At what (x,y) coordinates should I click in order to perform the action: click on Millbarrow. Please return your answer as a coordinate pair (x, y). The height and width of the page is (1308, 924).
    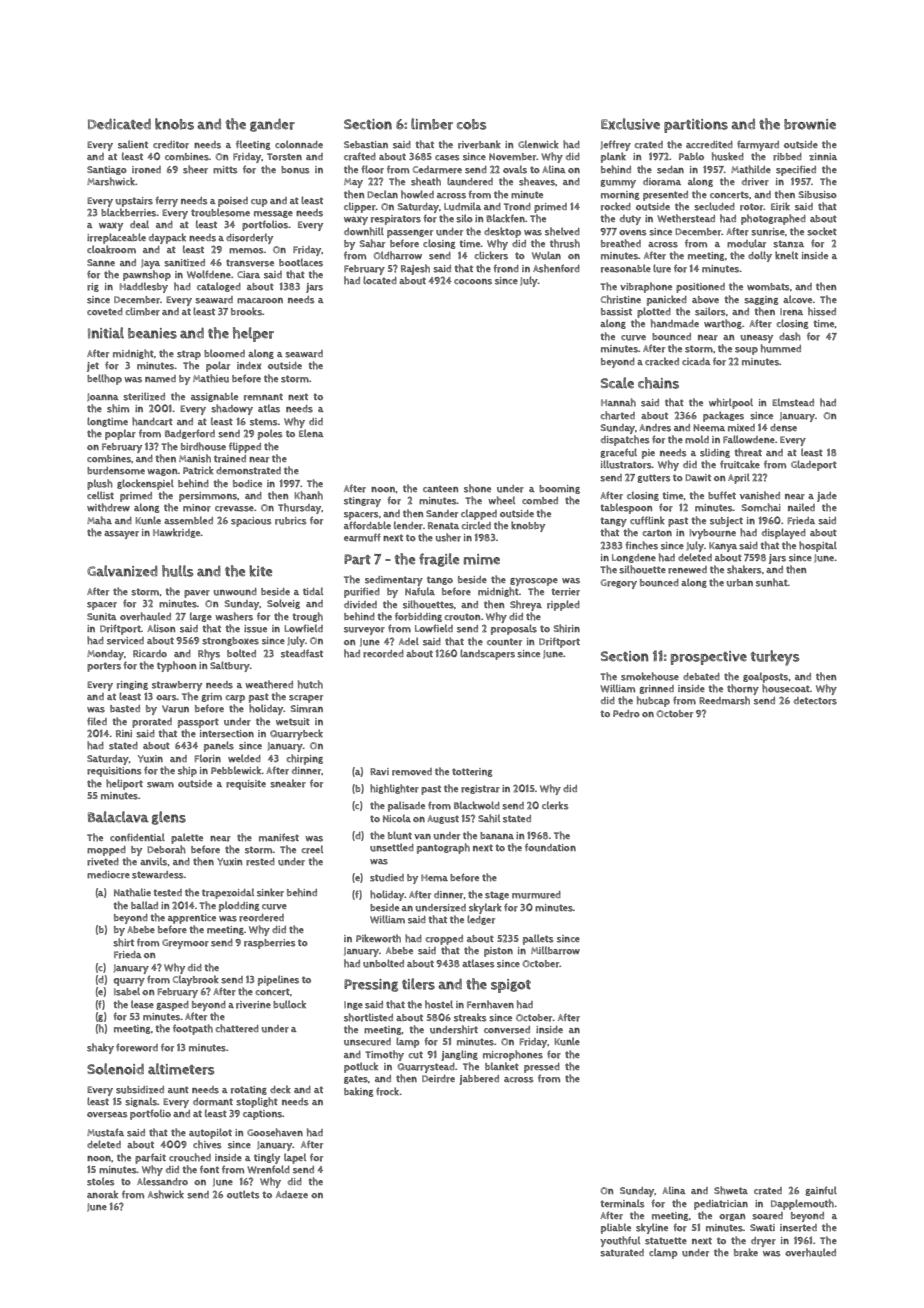
    Looking at the image, I should click on (555, 950).
